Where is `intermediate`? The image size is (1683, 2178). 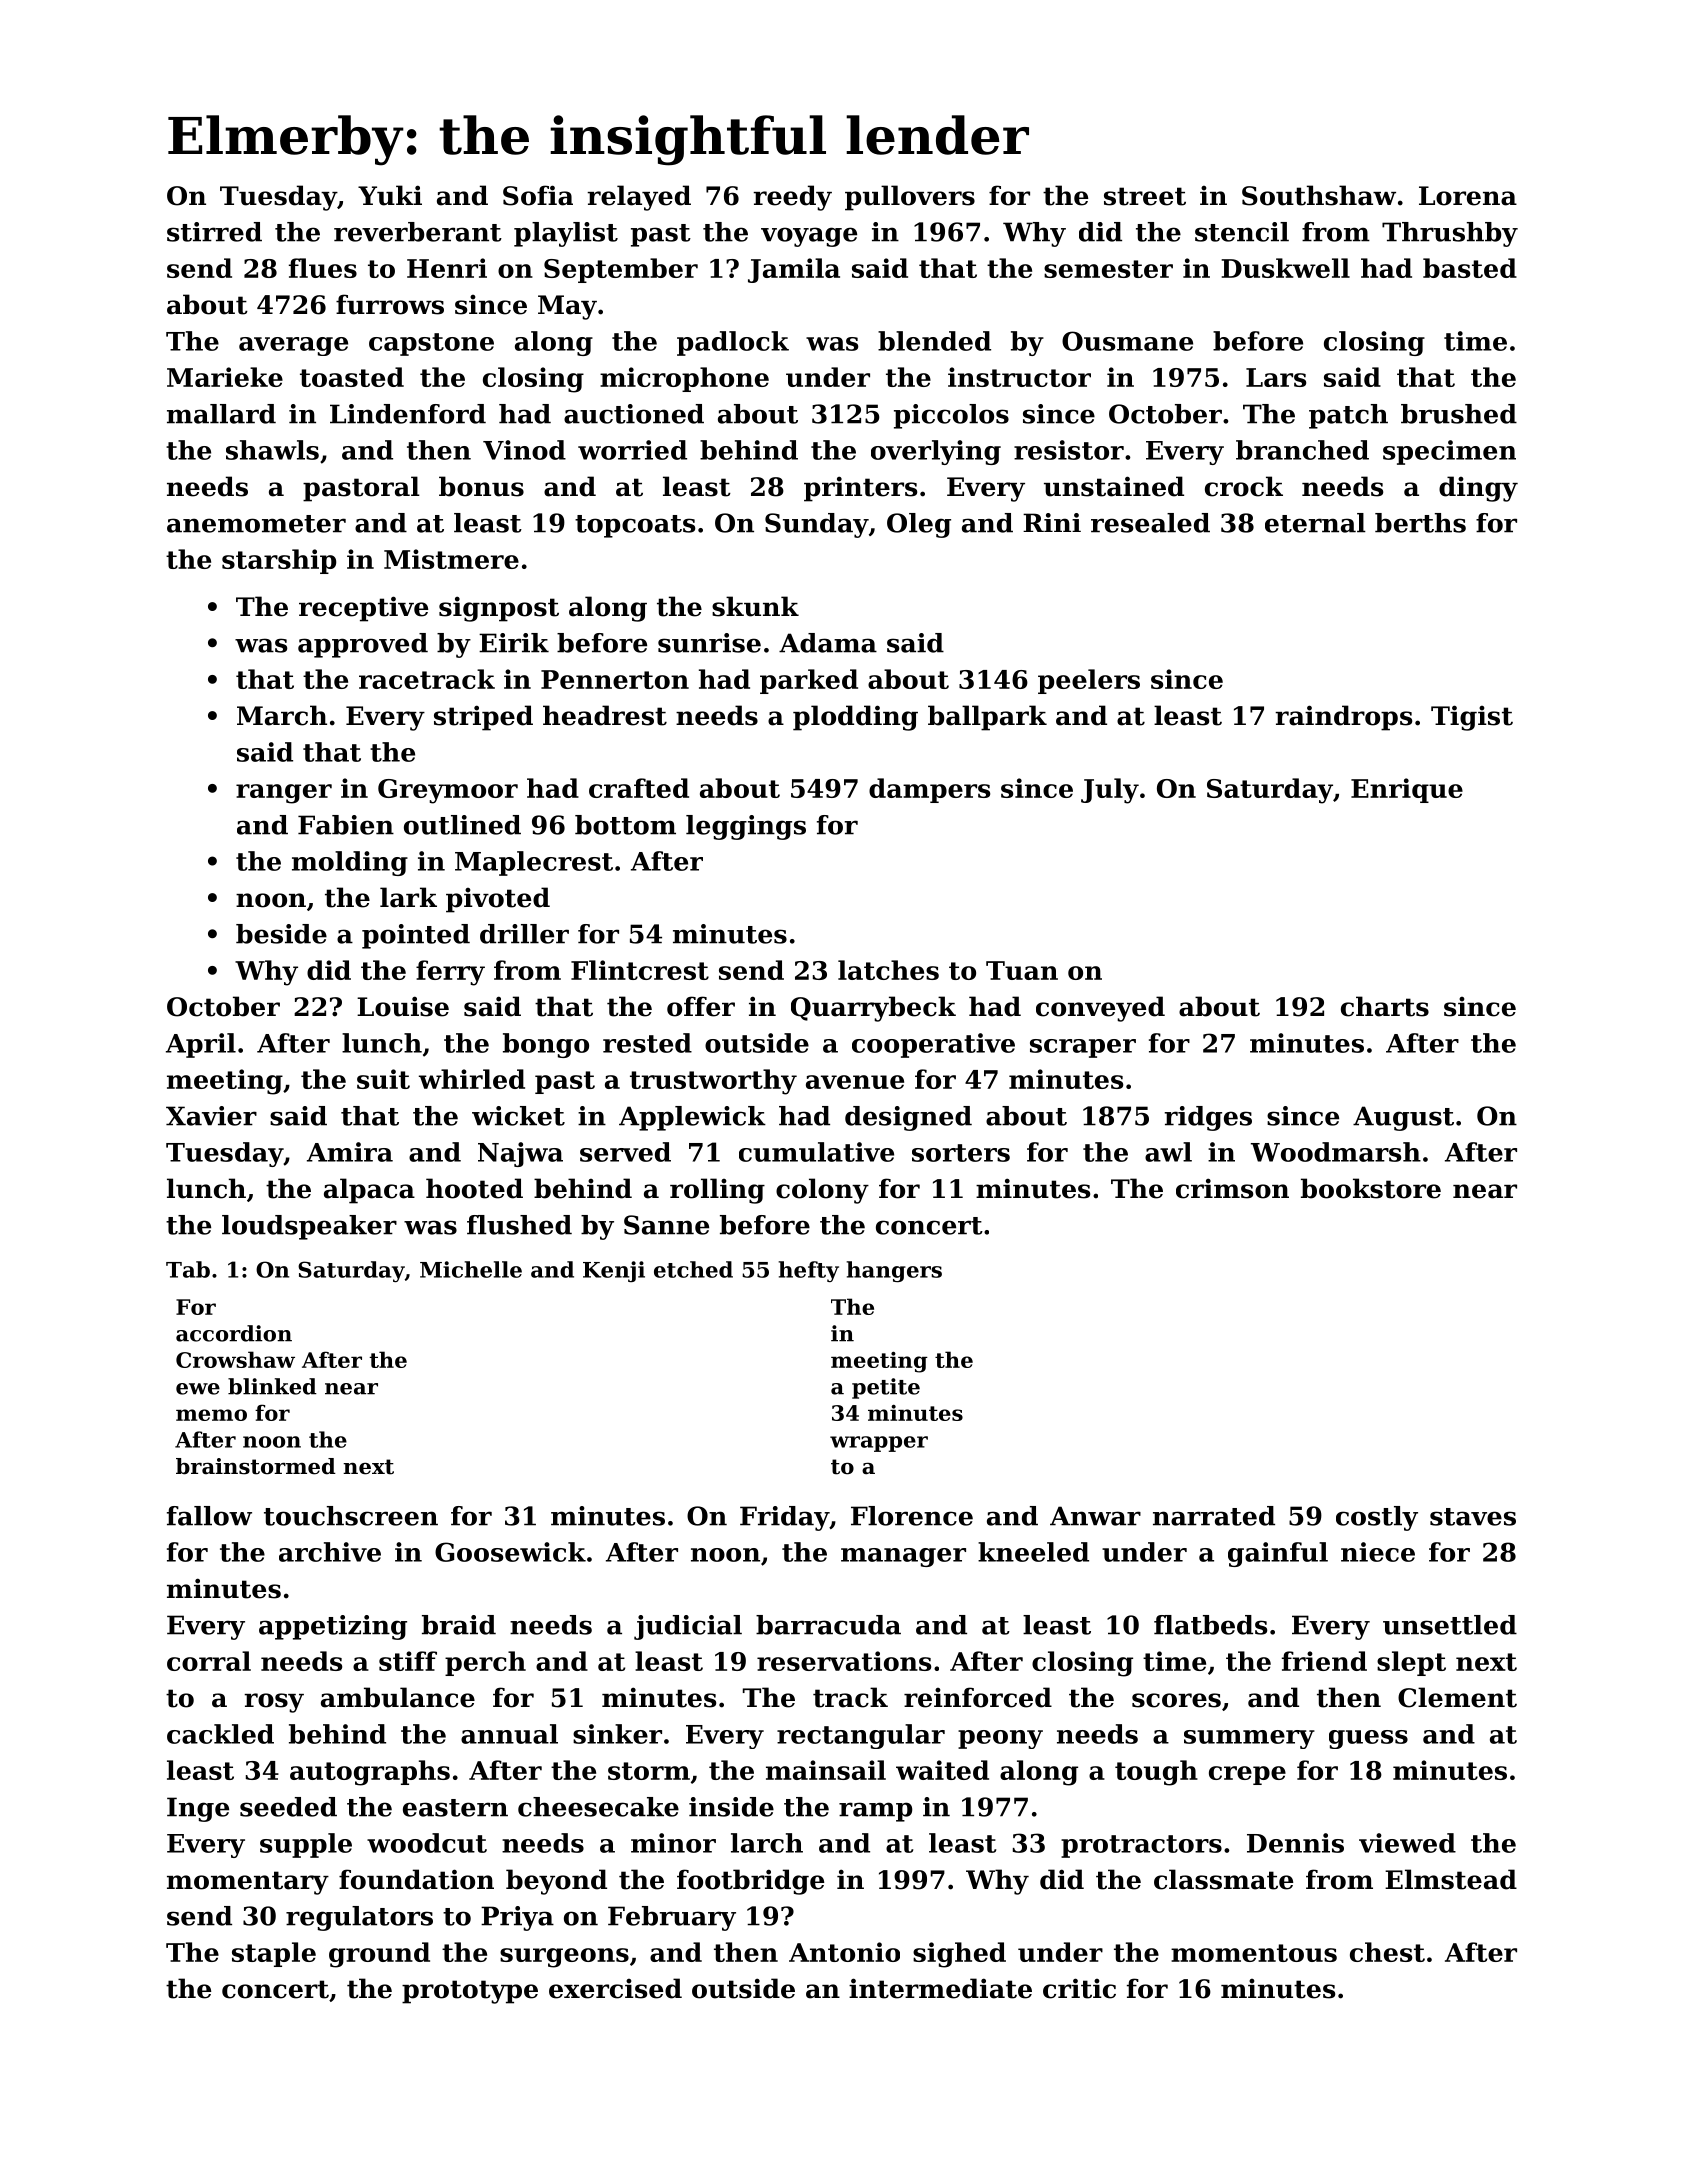
intermediate is located at coordinates (940, 1988).
